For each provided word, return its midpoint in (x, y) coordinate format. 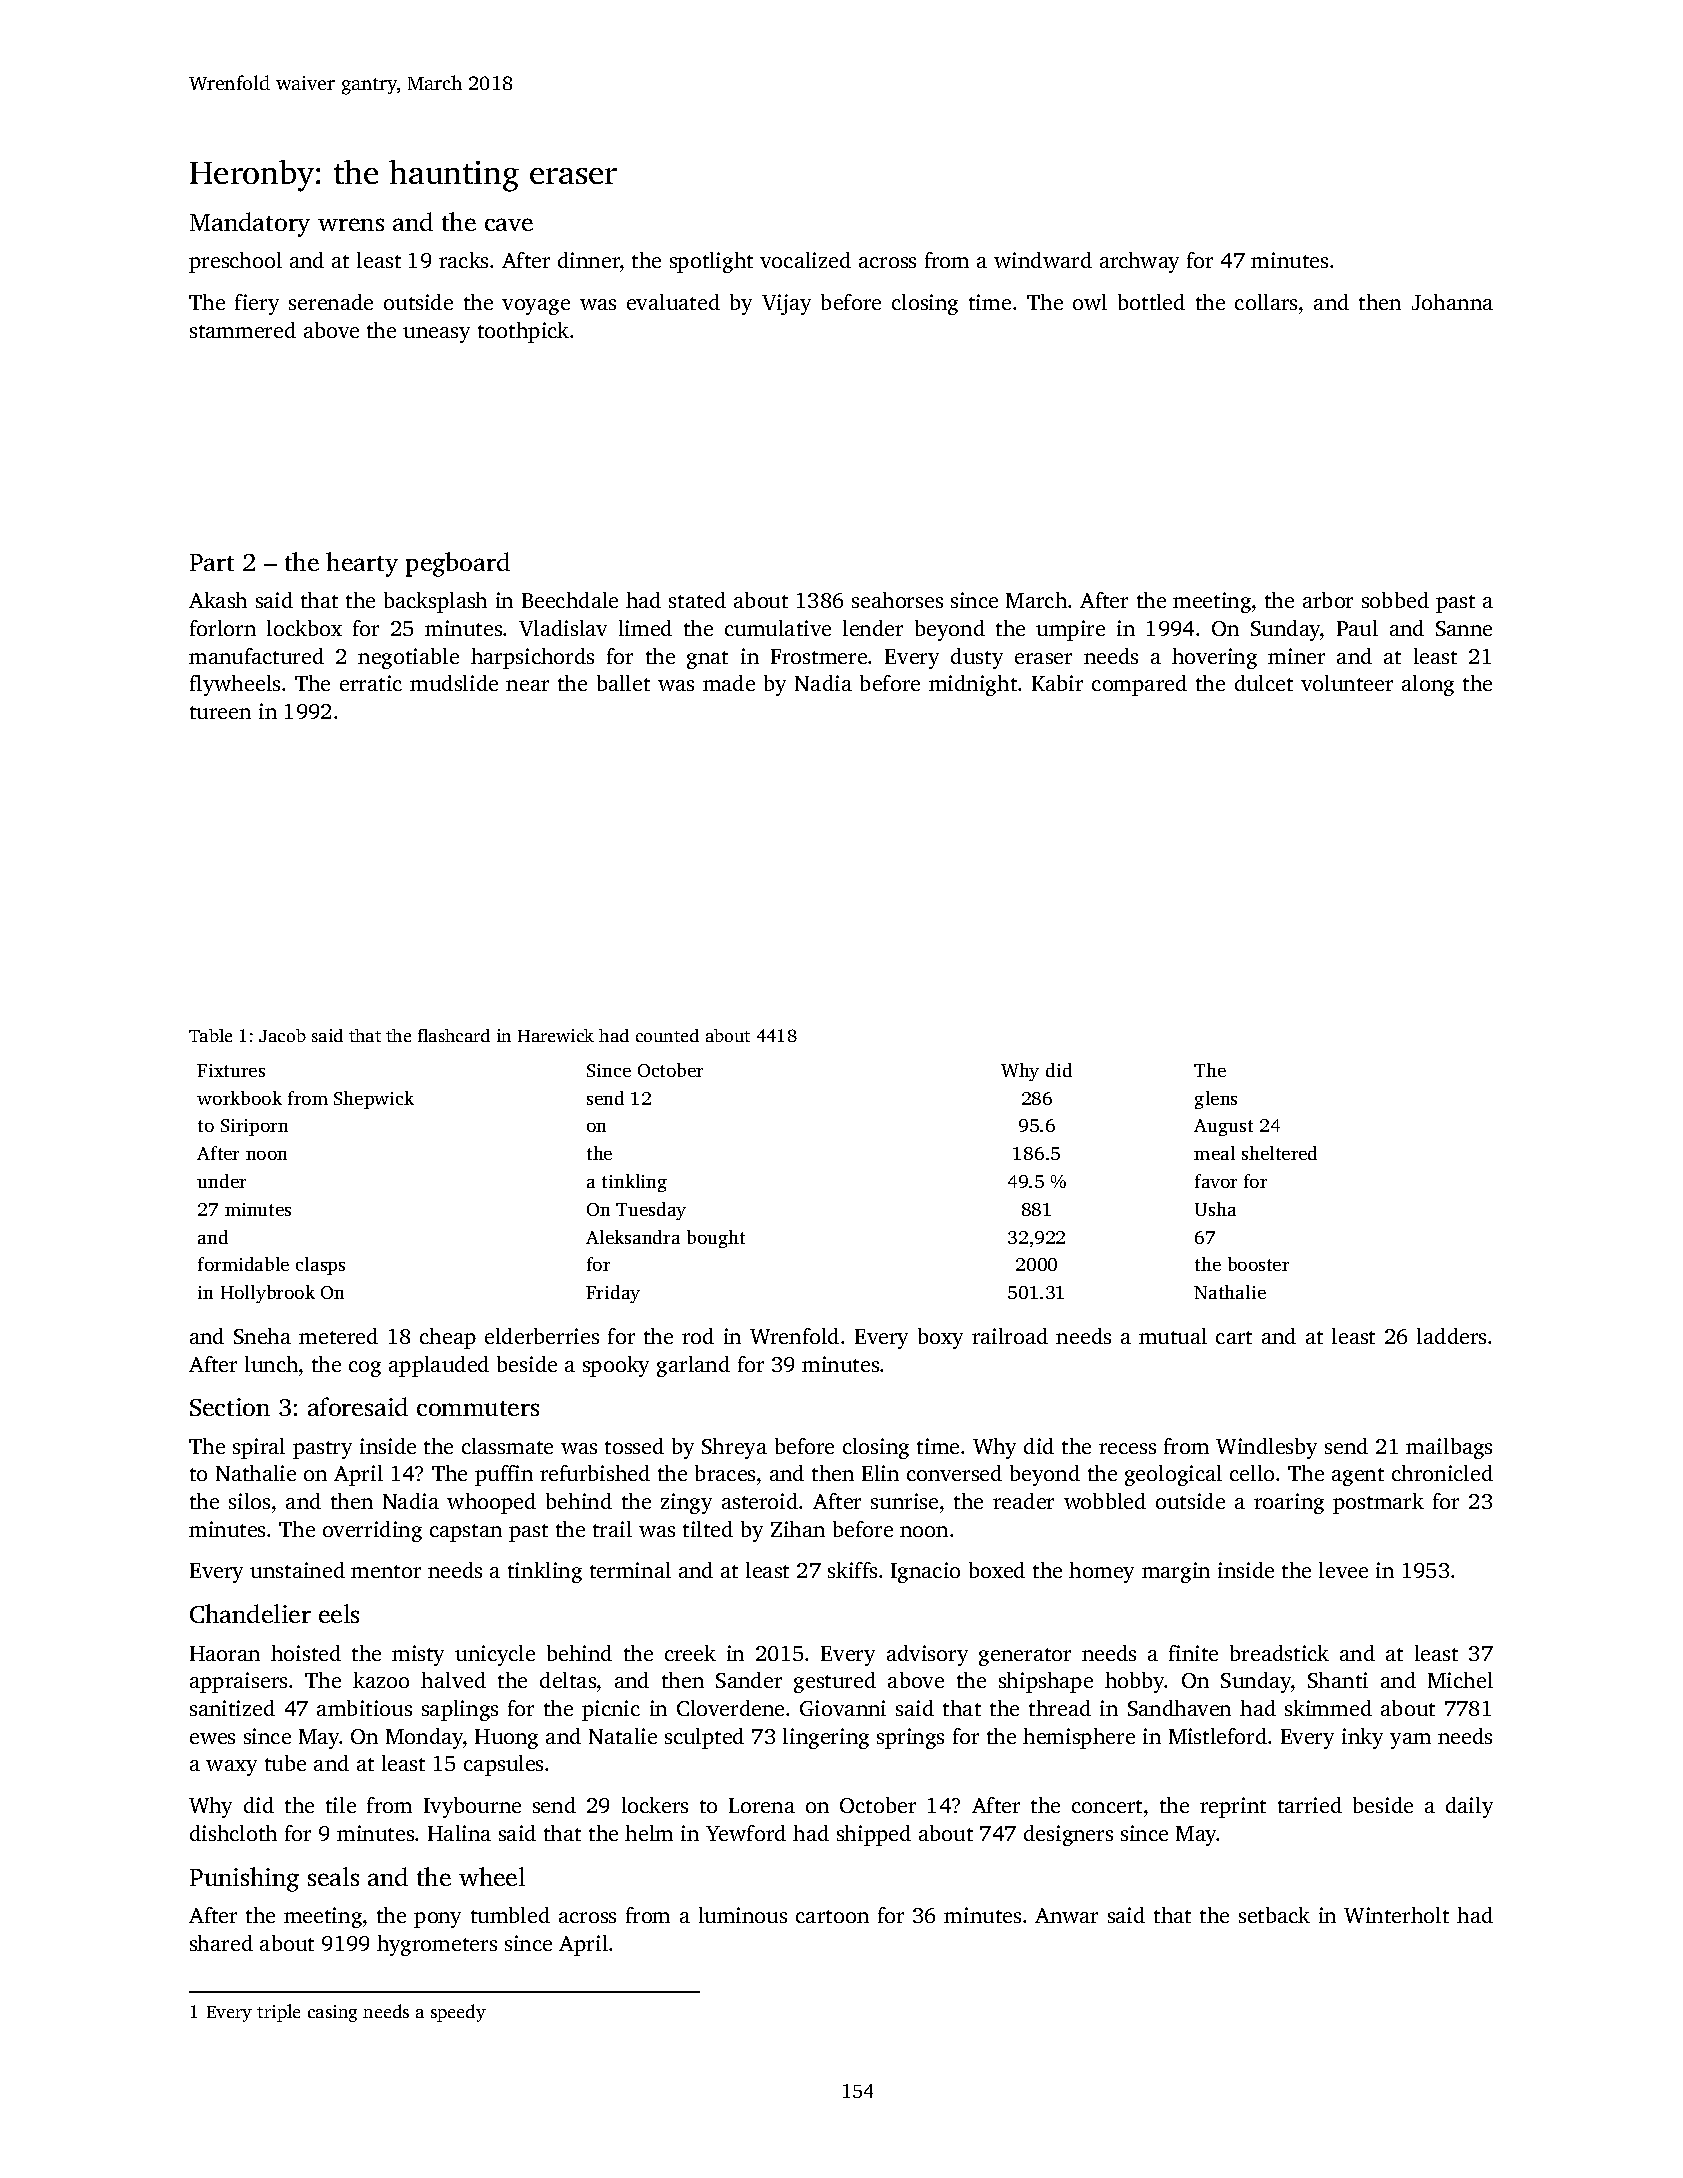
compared (1139, 685)
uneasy (436, 335)
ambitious (364, 1708)
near (527, 685)
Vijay (786, 304)
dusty (977, 658)
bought (716, 1239)
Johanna (1452, 302)
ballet (623, 683)
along (1428, 685)
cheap (448, 1338)
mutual (1173, 1336)
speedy (458, 2013)
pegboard (458, 564)
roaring (1289, 1503)
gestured (835, 1682)
